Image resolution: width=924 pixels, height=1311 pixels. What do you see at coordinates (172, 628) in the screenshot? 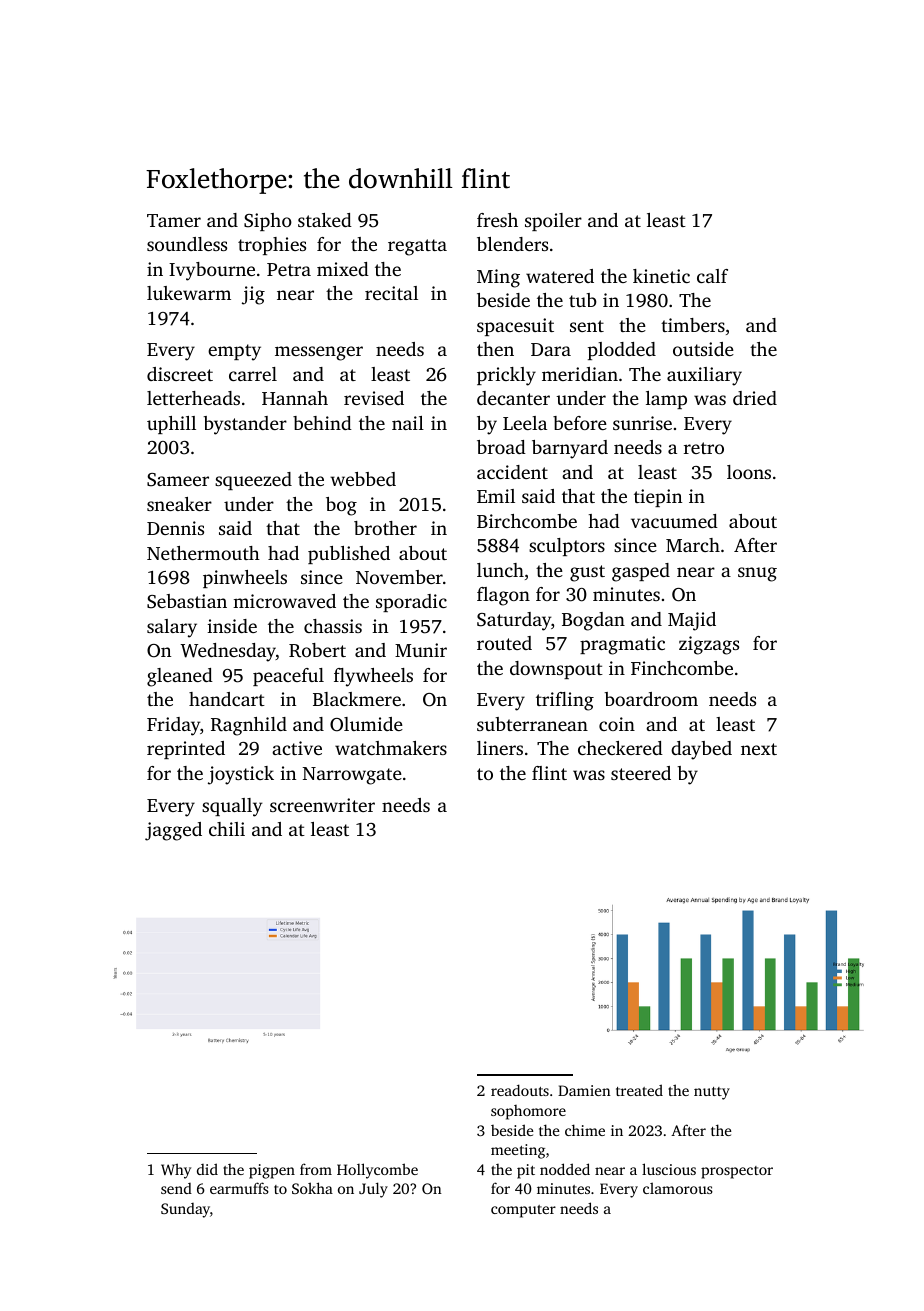
I see `salary` at bounding box center [172, 628].
